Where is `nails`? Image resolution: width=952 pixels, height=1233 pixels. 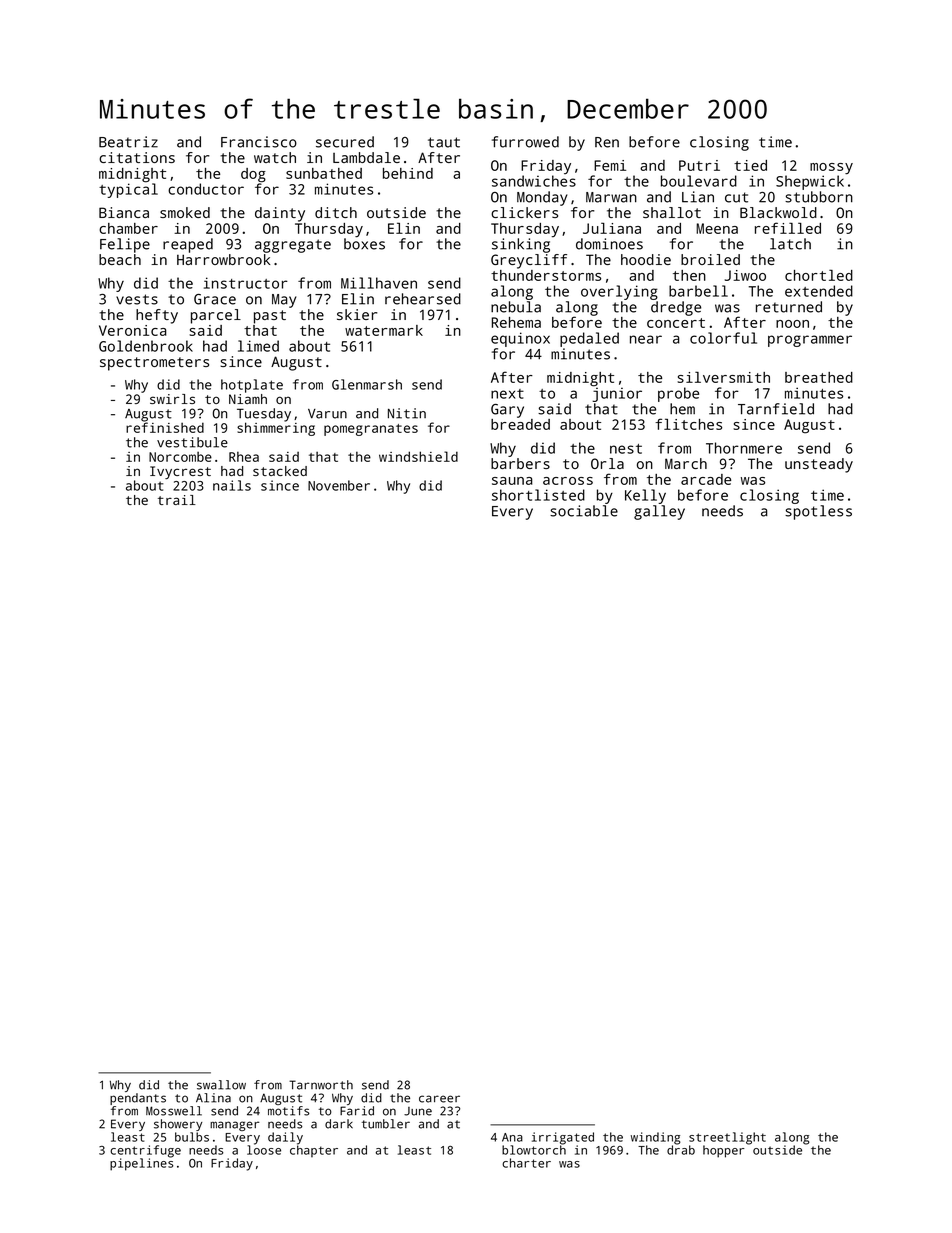
nails is located at coordinates (232, 485).
